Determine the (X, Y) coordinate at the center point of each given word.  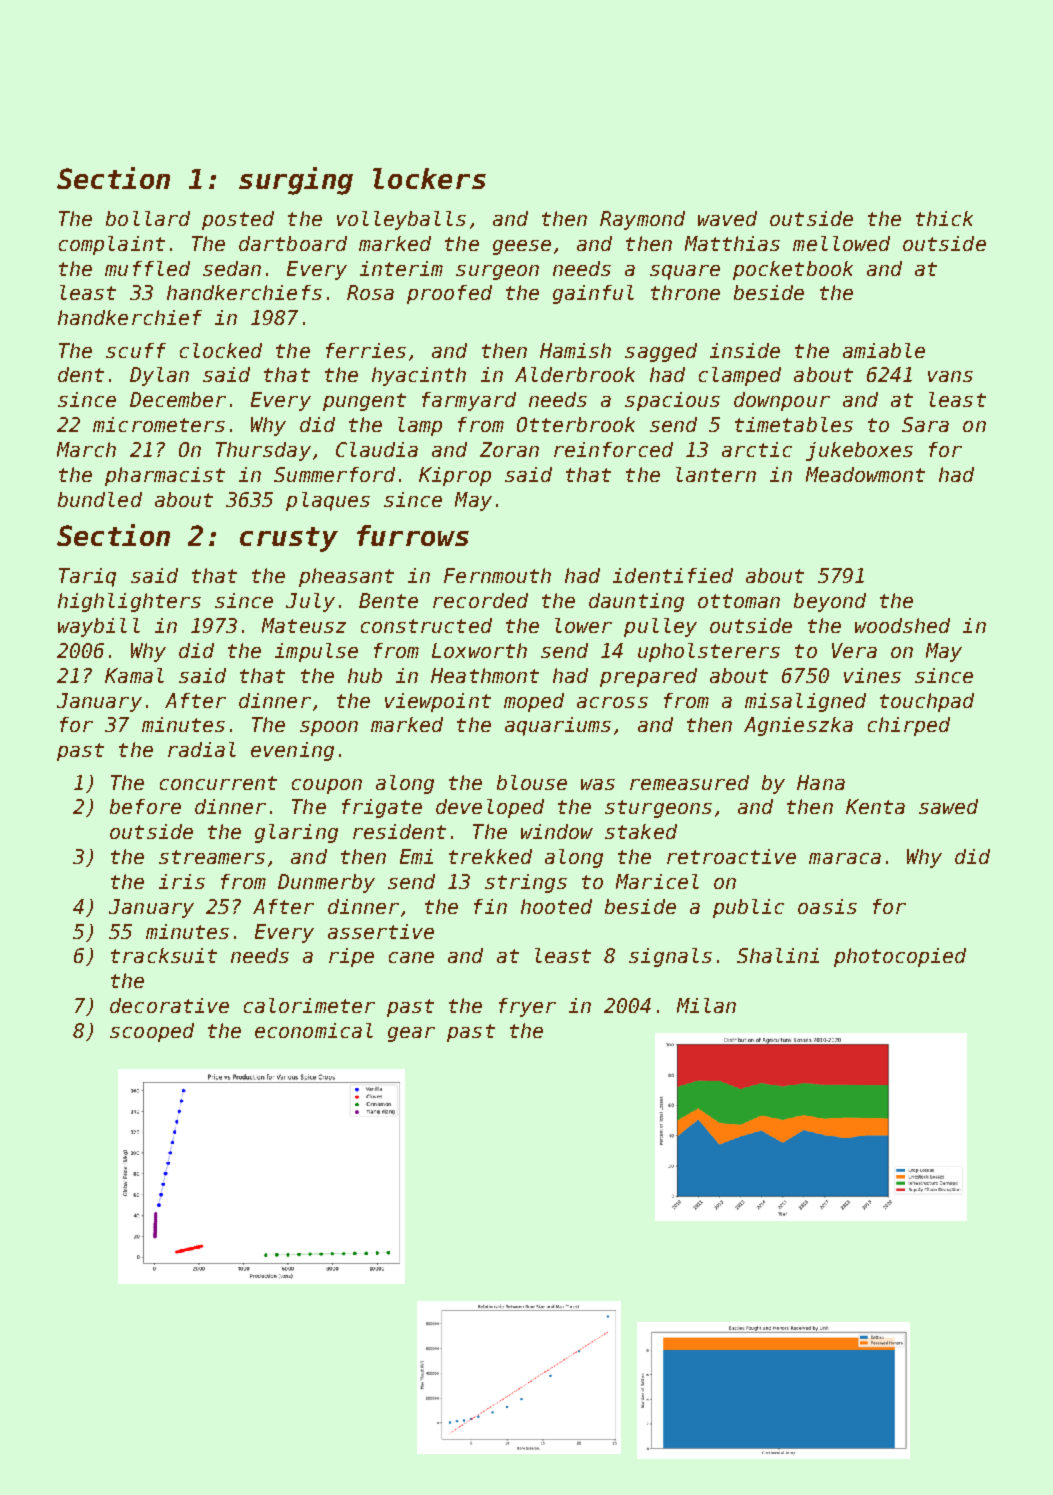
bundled (100, 499)
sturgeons (658, 809)
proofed (449, 294)
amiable (884, 350)
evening (292, 751)
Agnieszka (798, 726)
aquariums (558, 726)
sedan (232, 268)
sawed (948, 806)
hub (365, 675)
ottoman (739, 601)
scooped (152, 1032)
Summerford (334, 474)
